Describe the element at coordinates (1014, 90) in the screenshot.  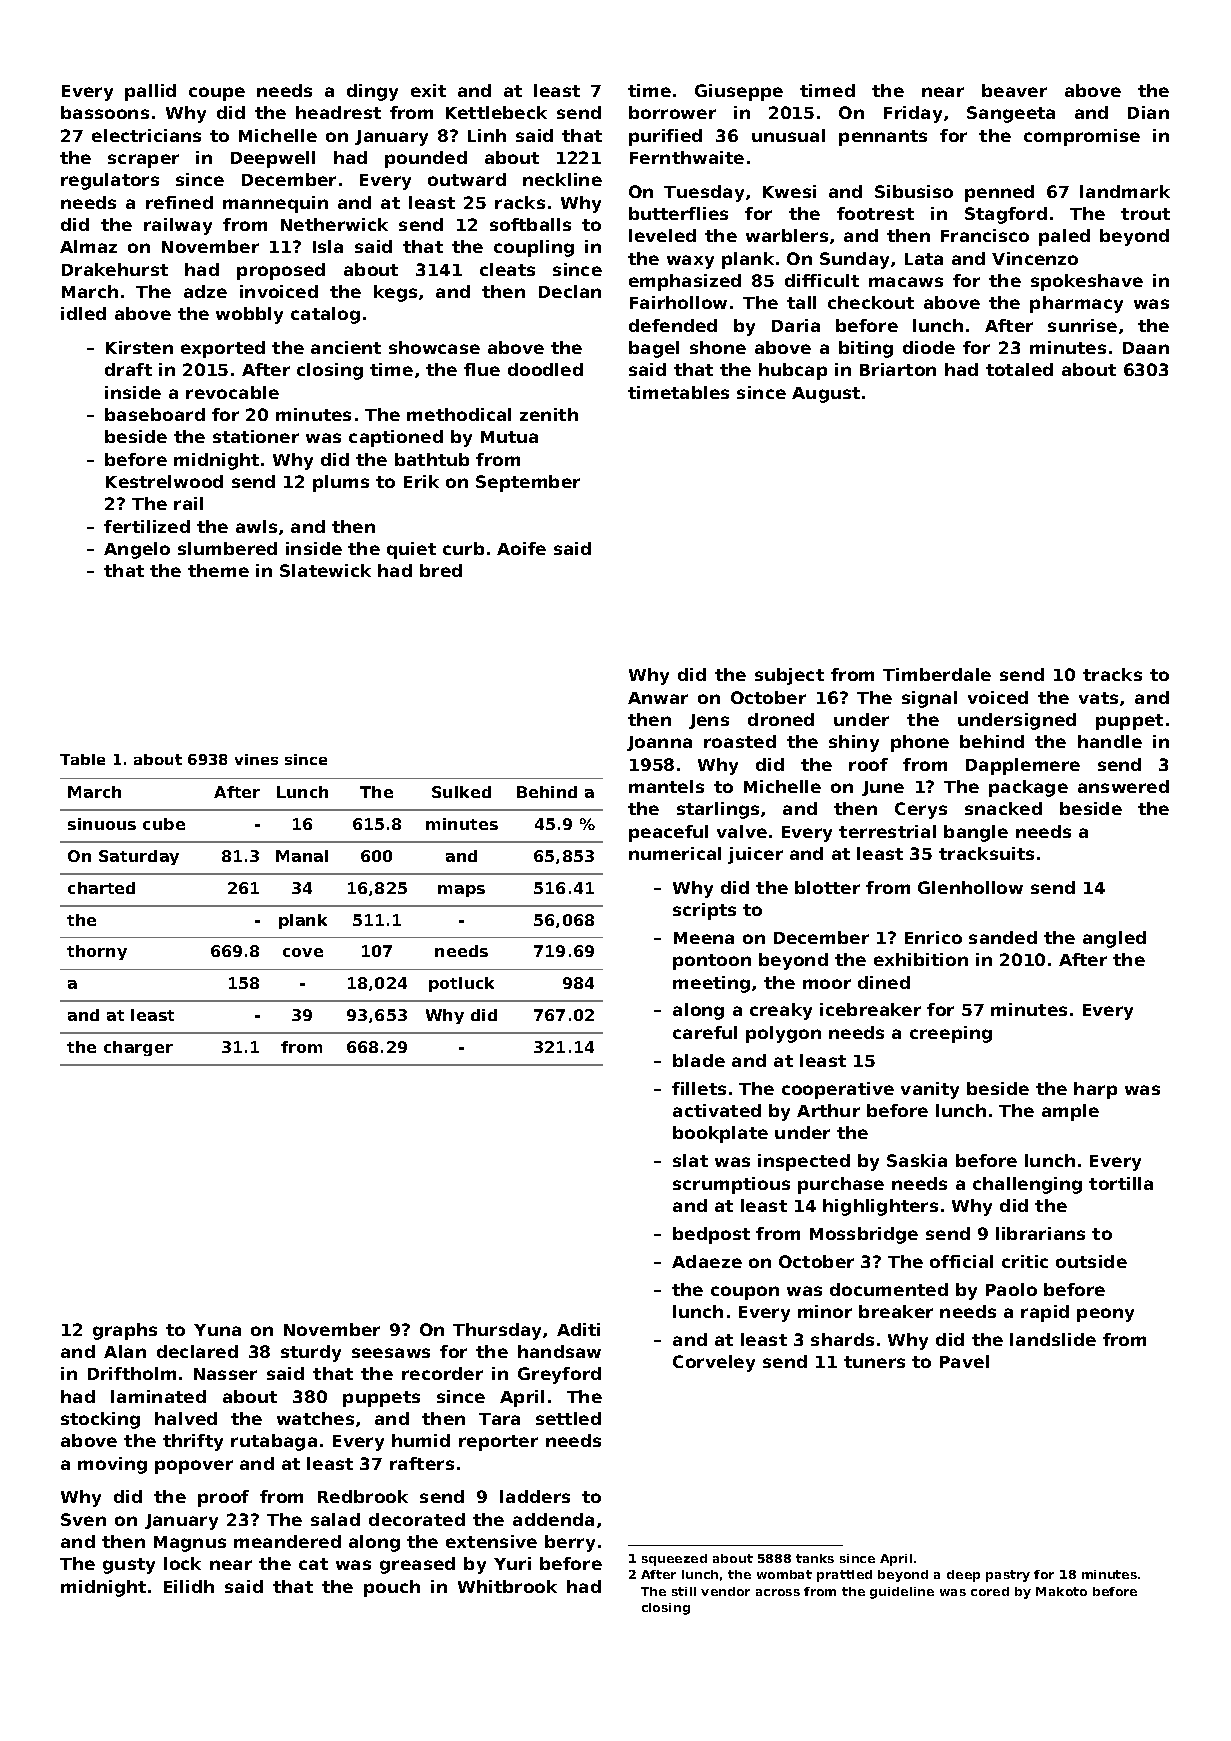
I see `beaver` at that location.
